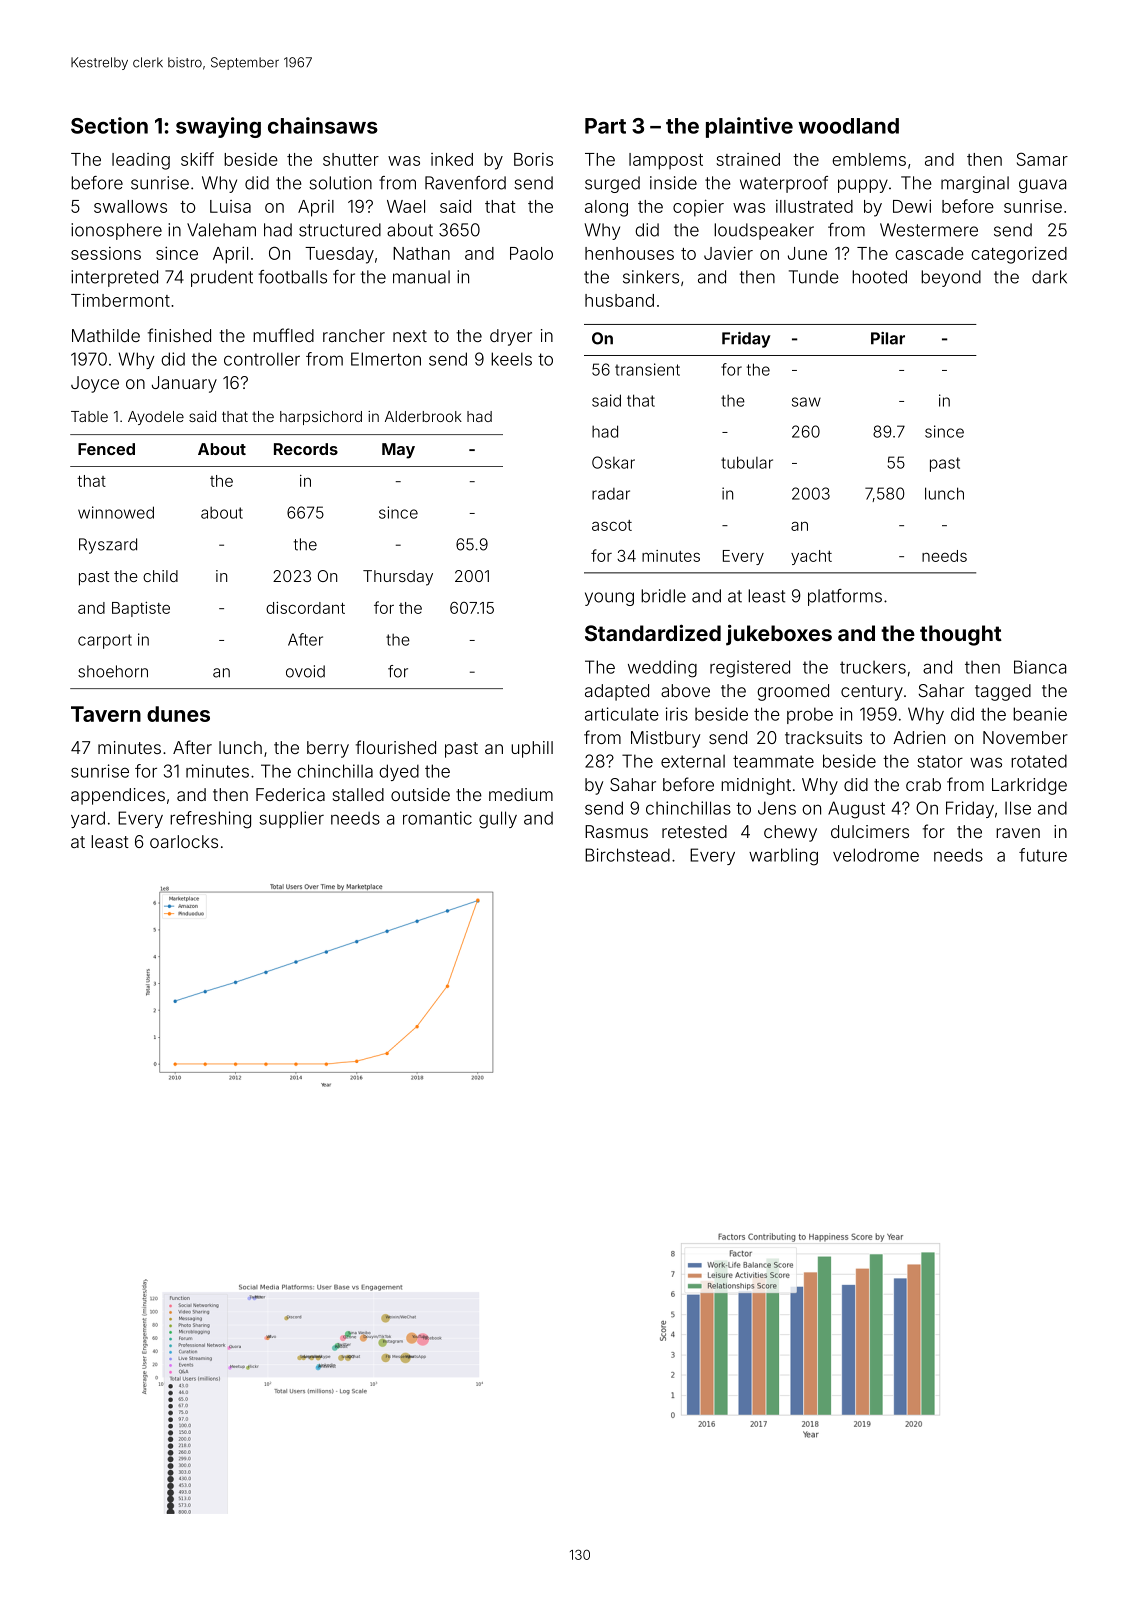 This document has width=1138, height=1609. I want to click on Ryszard, so click(108, 546).
